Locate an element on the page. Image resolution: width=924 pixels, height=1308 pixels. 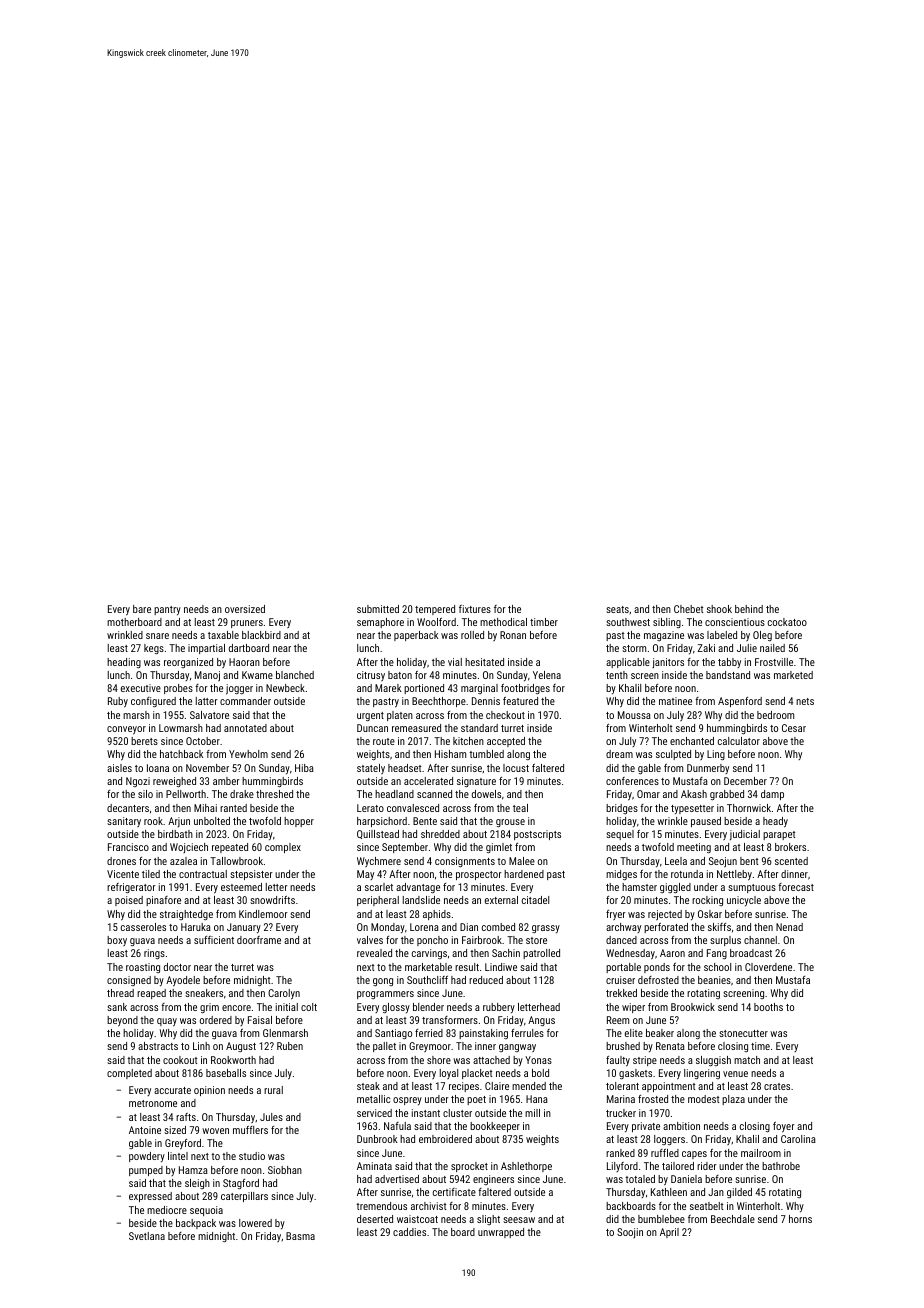
ponds is located at coordinates (657, 968).
